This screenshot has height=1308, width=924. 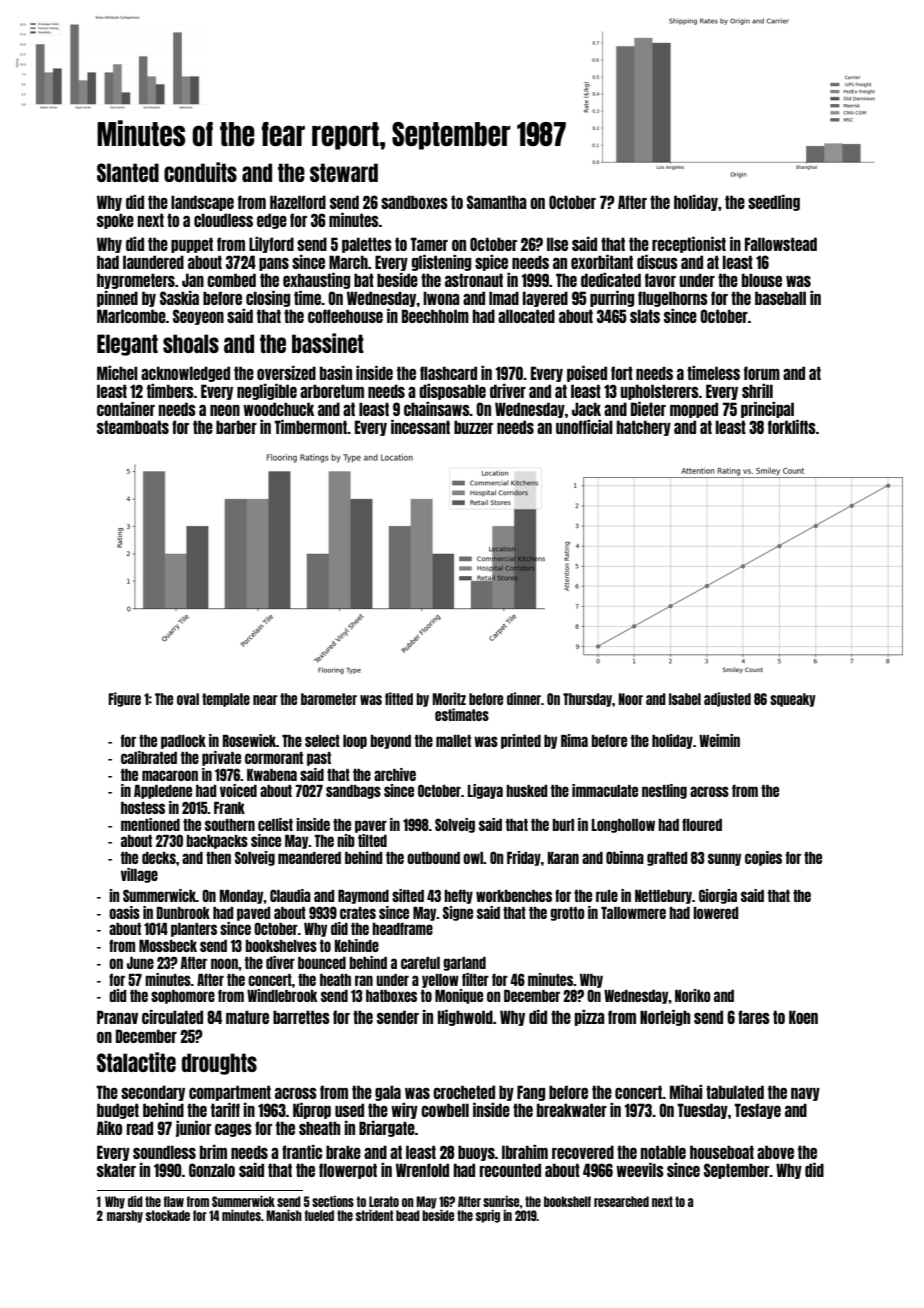 I want to click on researched, so click(x=621, y=1201).
